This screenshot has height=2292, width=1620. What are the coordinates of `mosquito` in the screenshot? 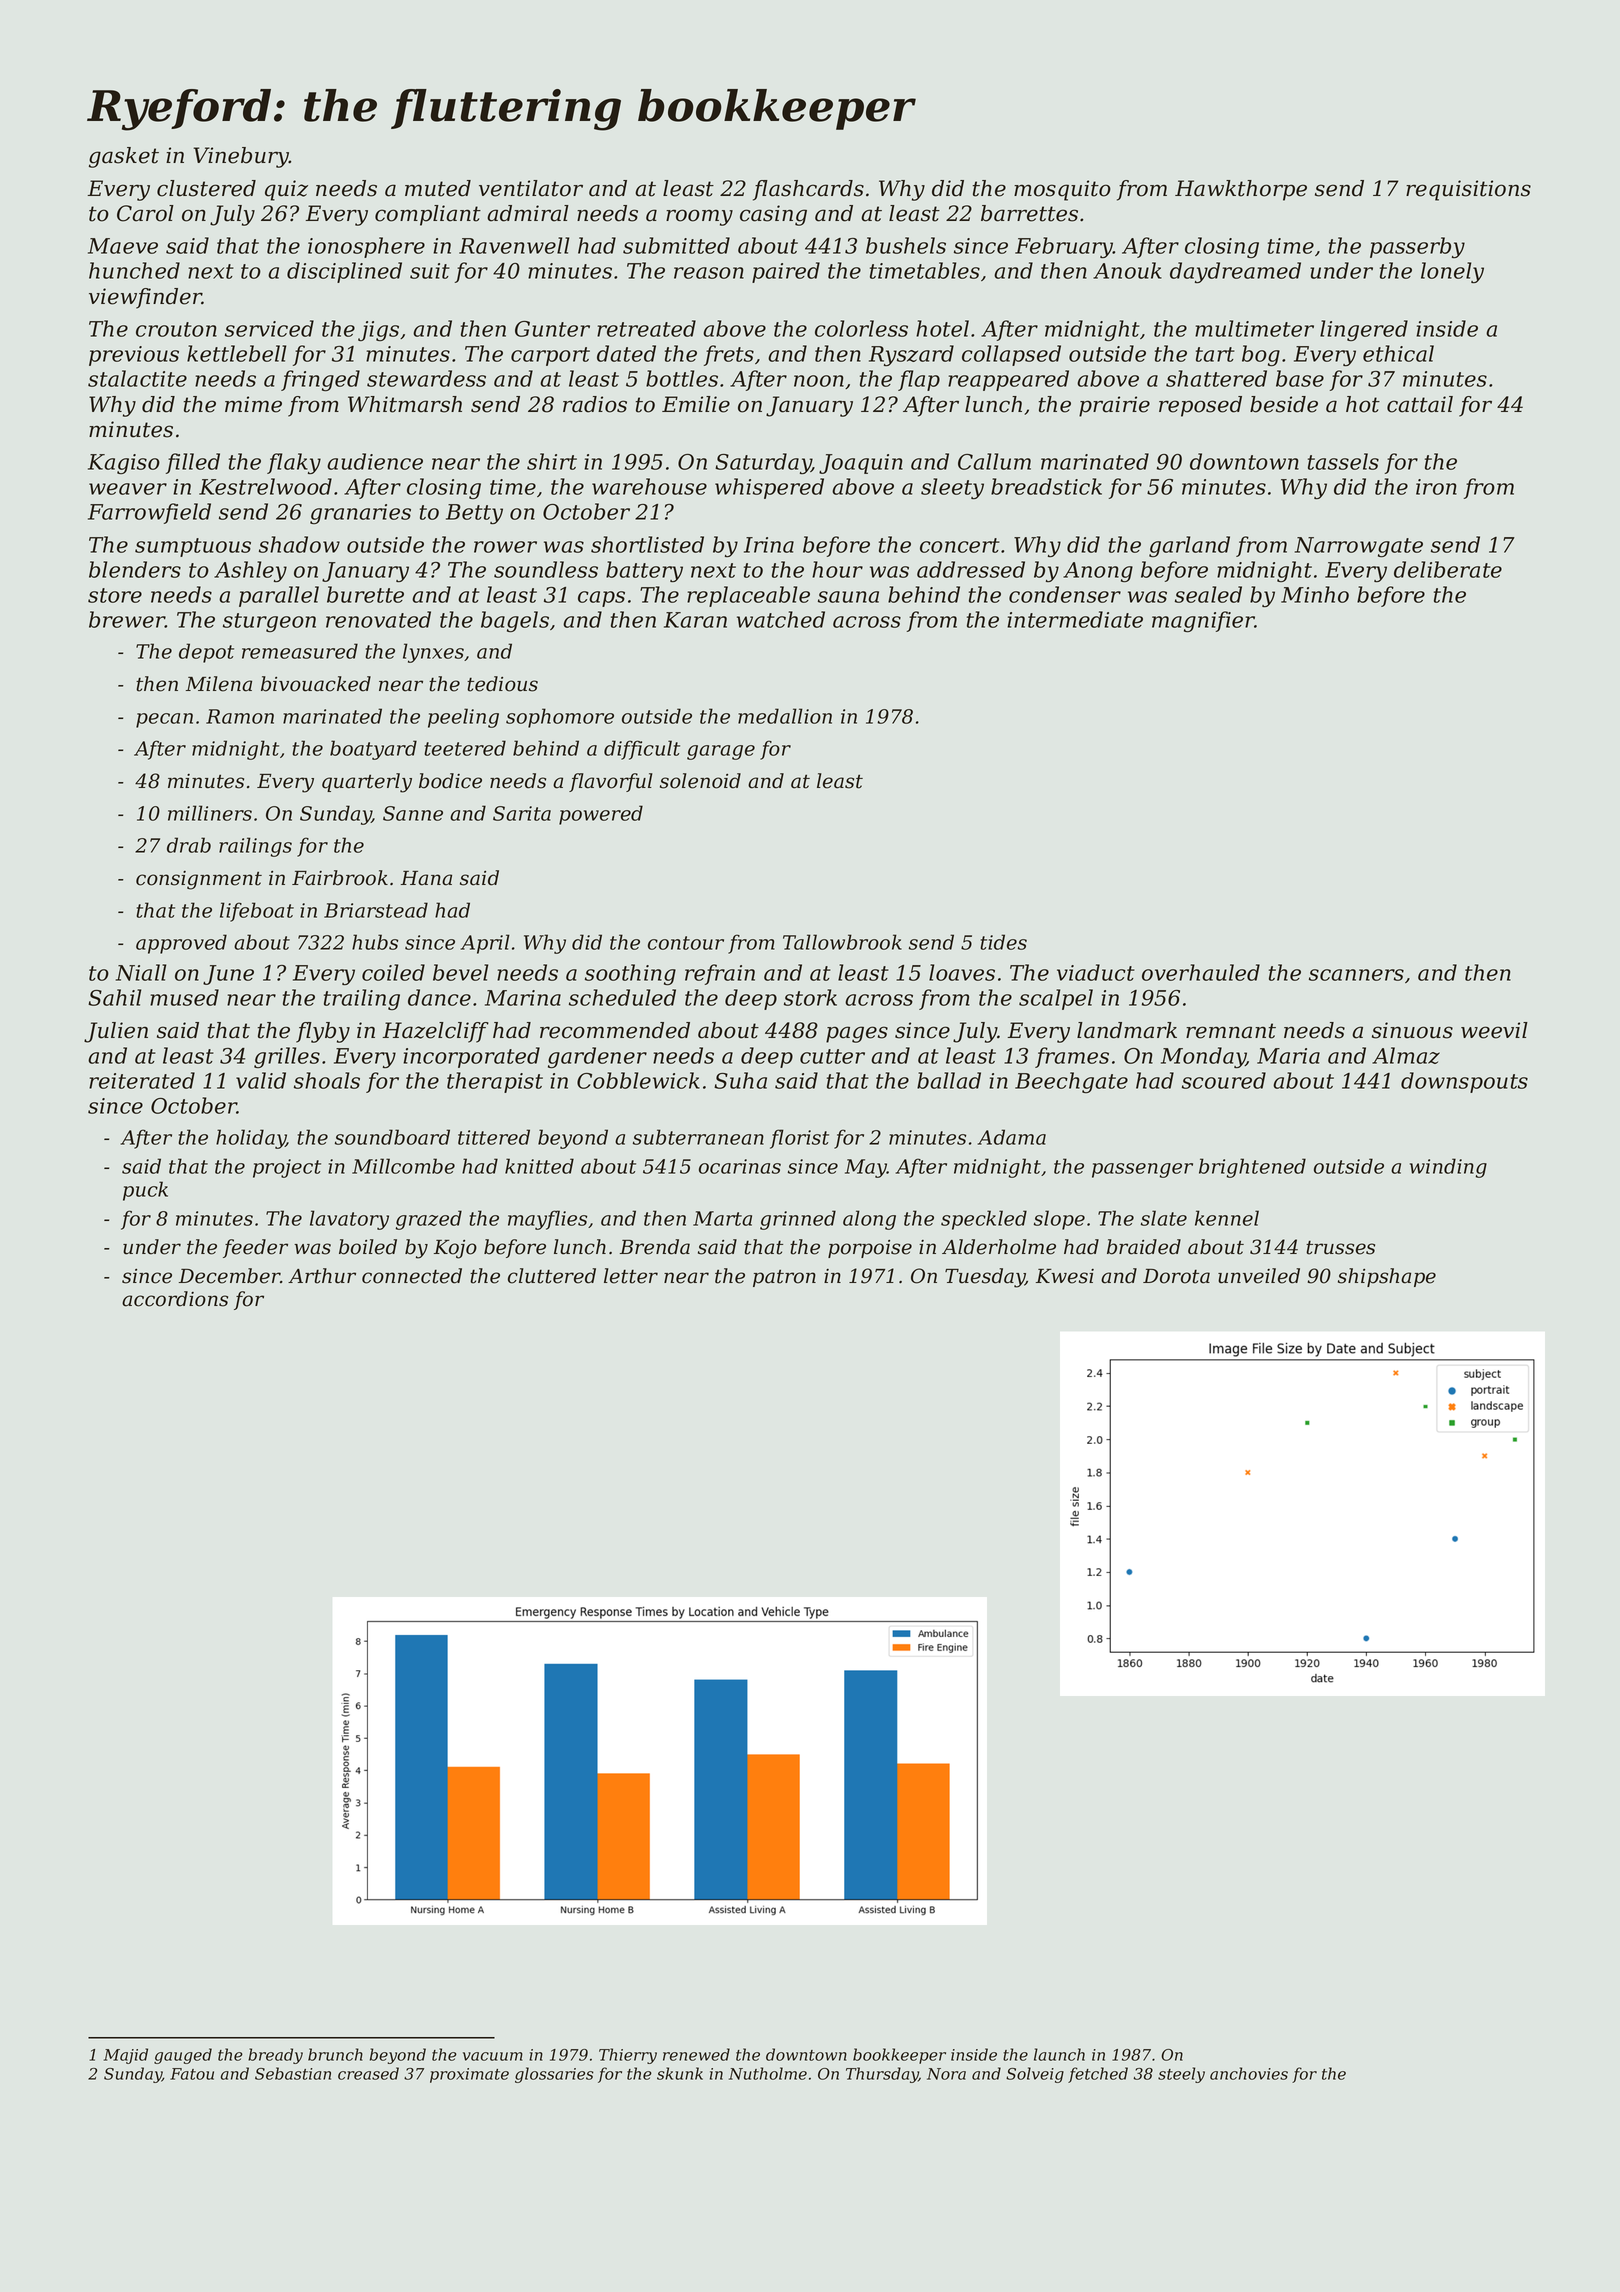 It's located at (1062, 190).
